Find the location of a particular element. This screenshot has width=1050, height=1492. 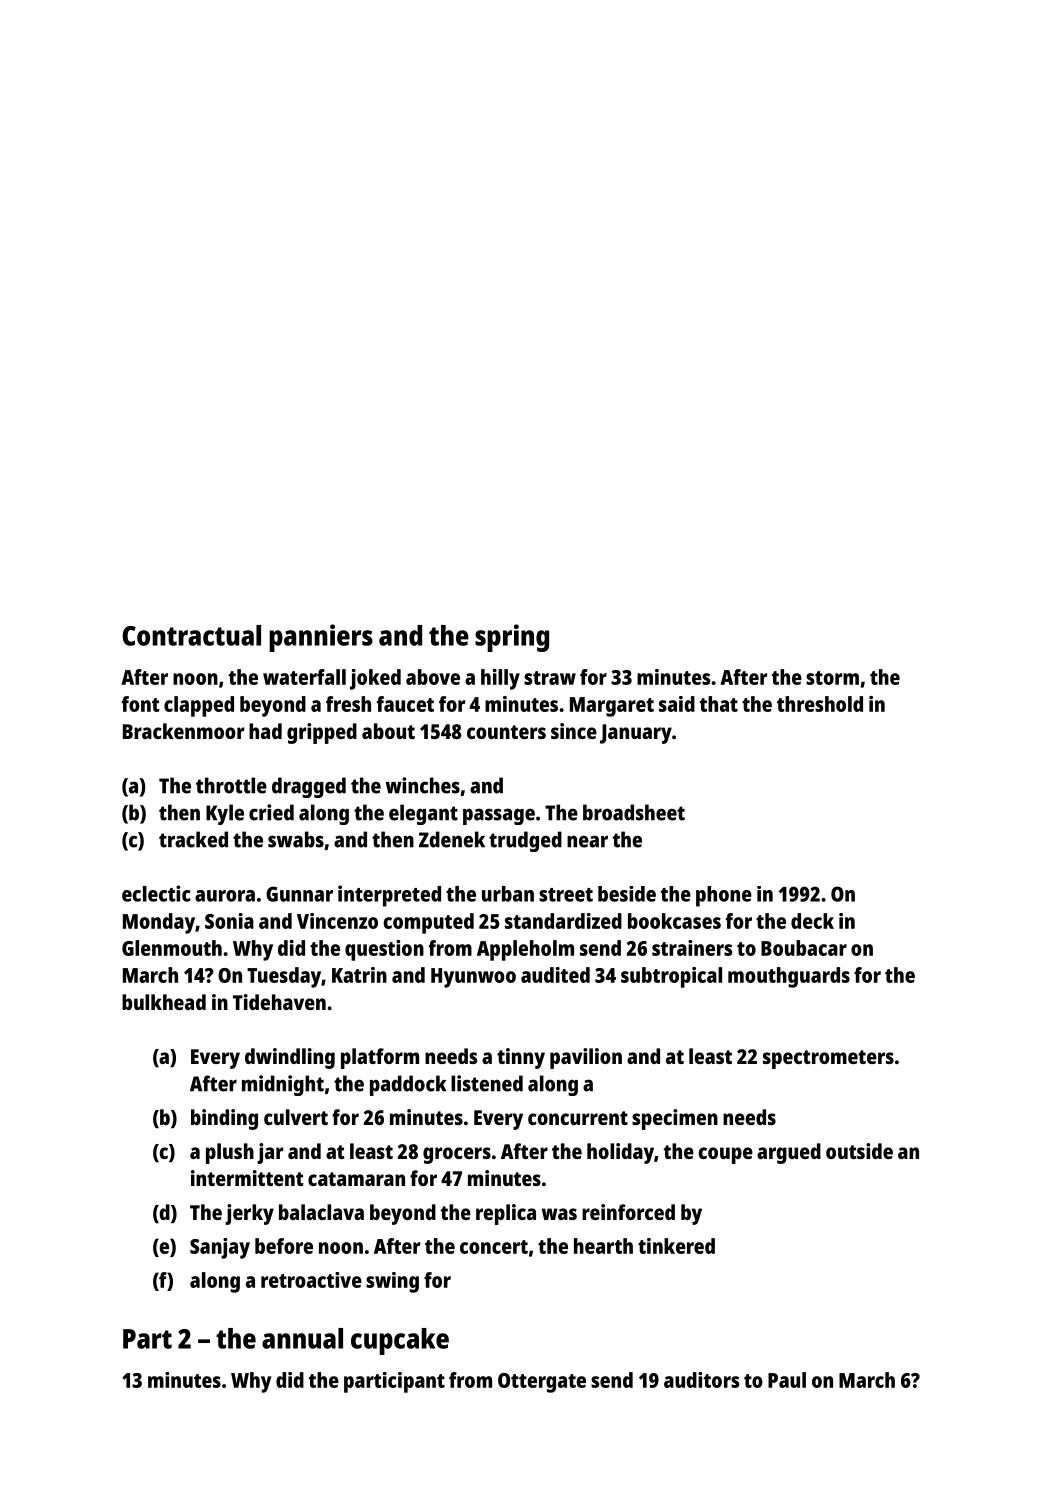

Tidehaven is located at coordinates (279, 1002).
